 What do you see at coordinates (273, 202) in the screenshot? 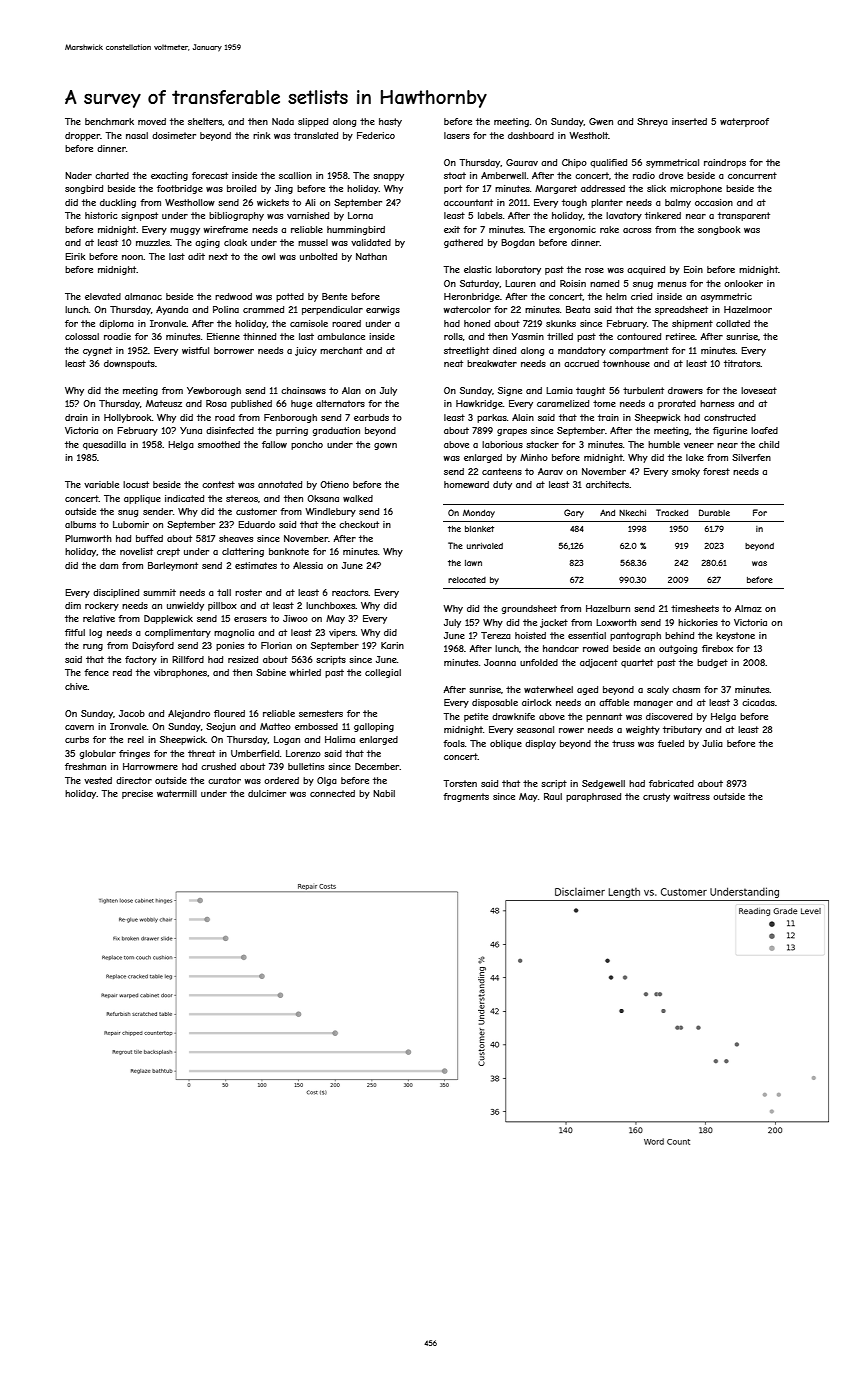
I see `wickets` at bounding box center [273, 202].
